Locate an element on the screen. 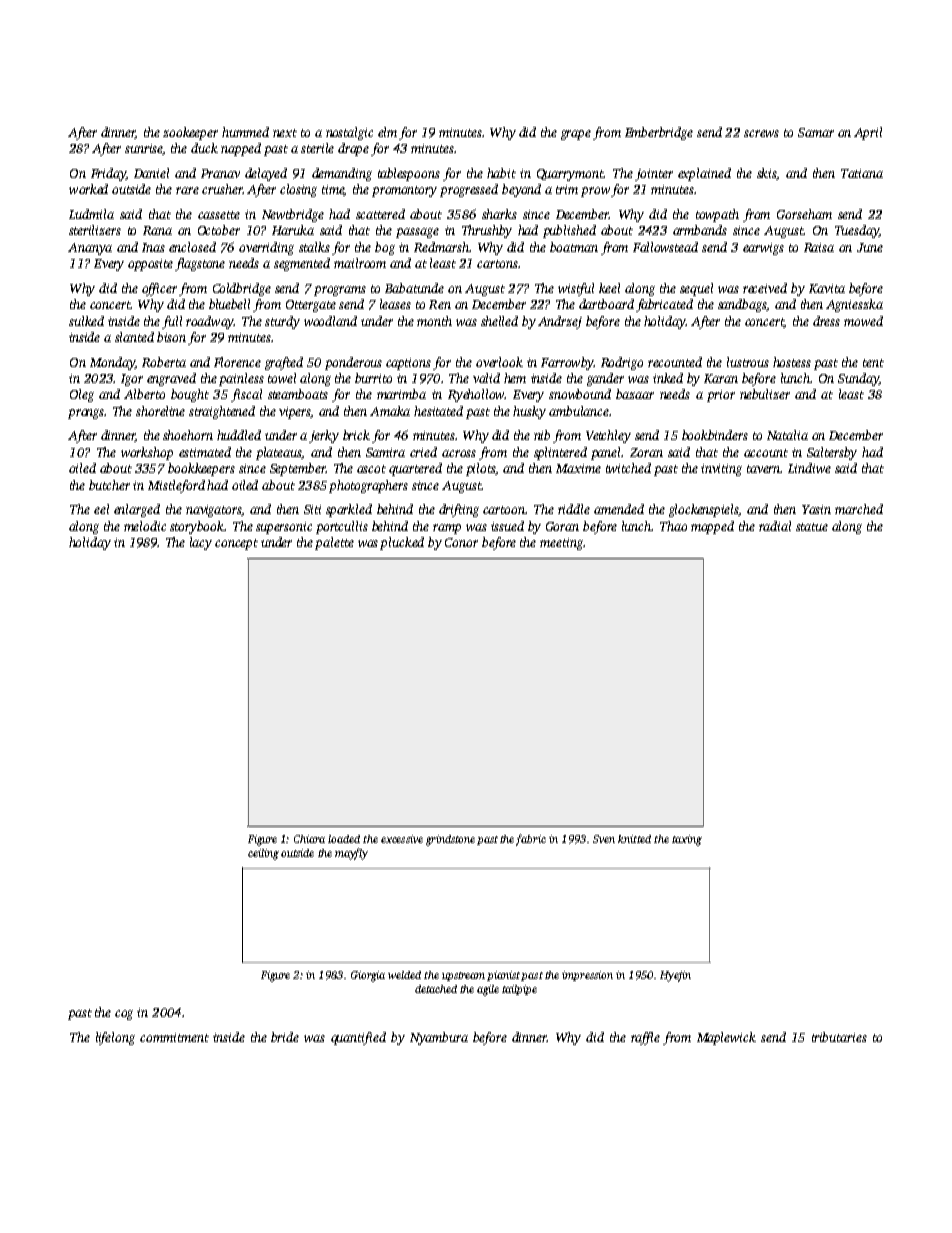 The image size is (952, 1233). worked is located at coordinates (88, 189).
